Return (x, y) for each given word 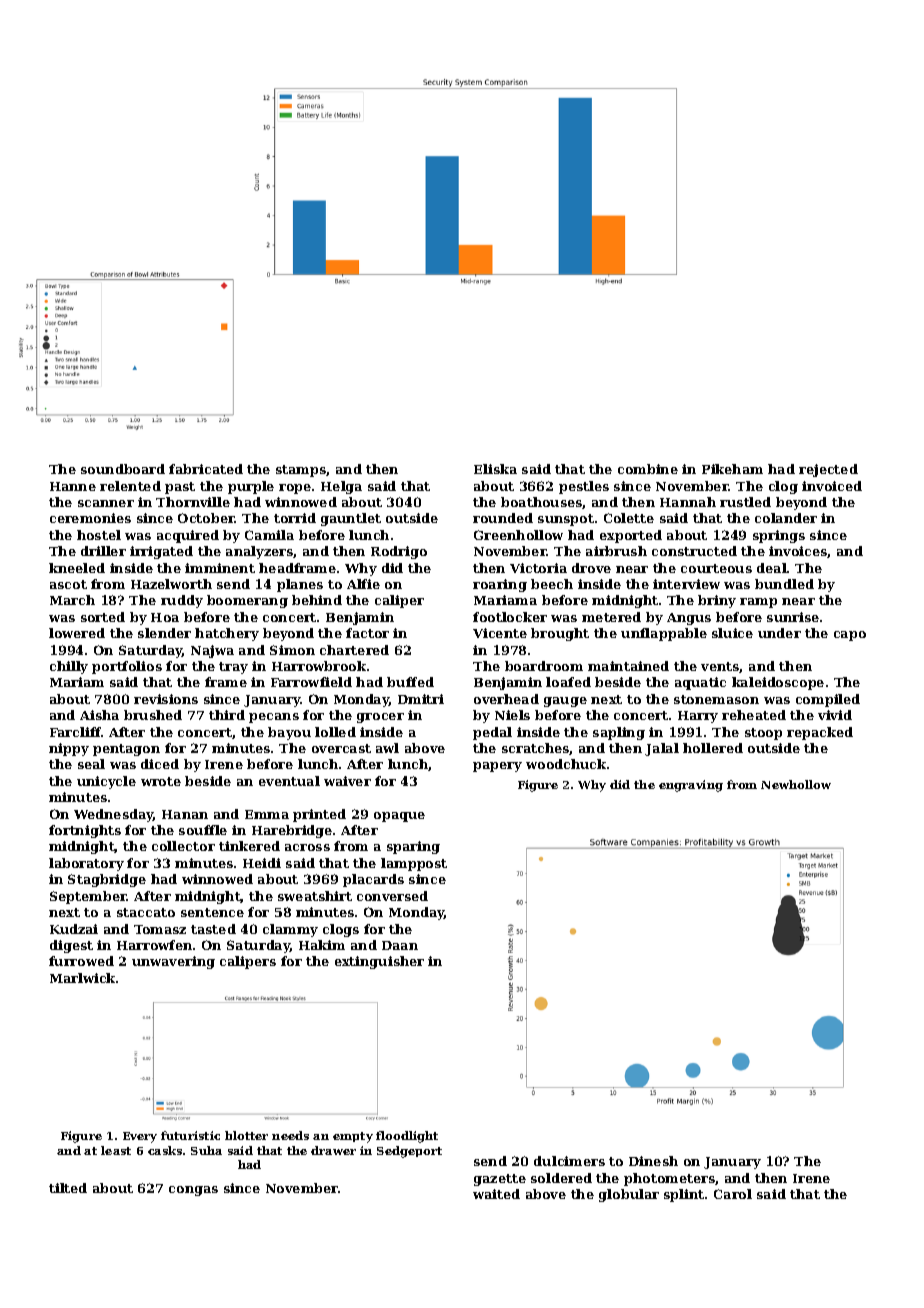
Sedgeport (409, 1152)
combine (648, 469)
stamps (301, 471)
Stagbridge (107, 880)
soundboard (123, 469)
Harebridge (292, 831)
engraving (691, 786)
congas (193, 1191)
